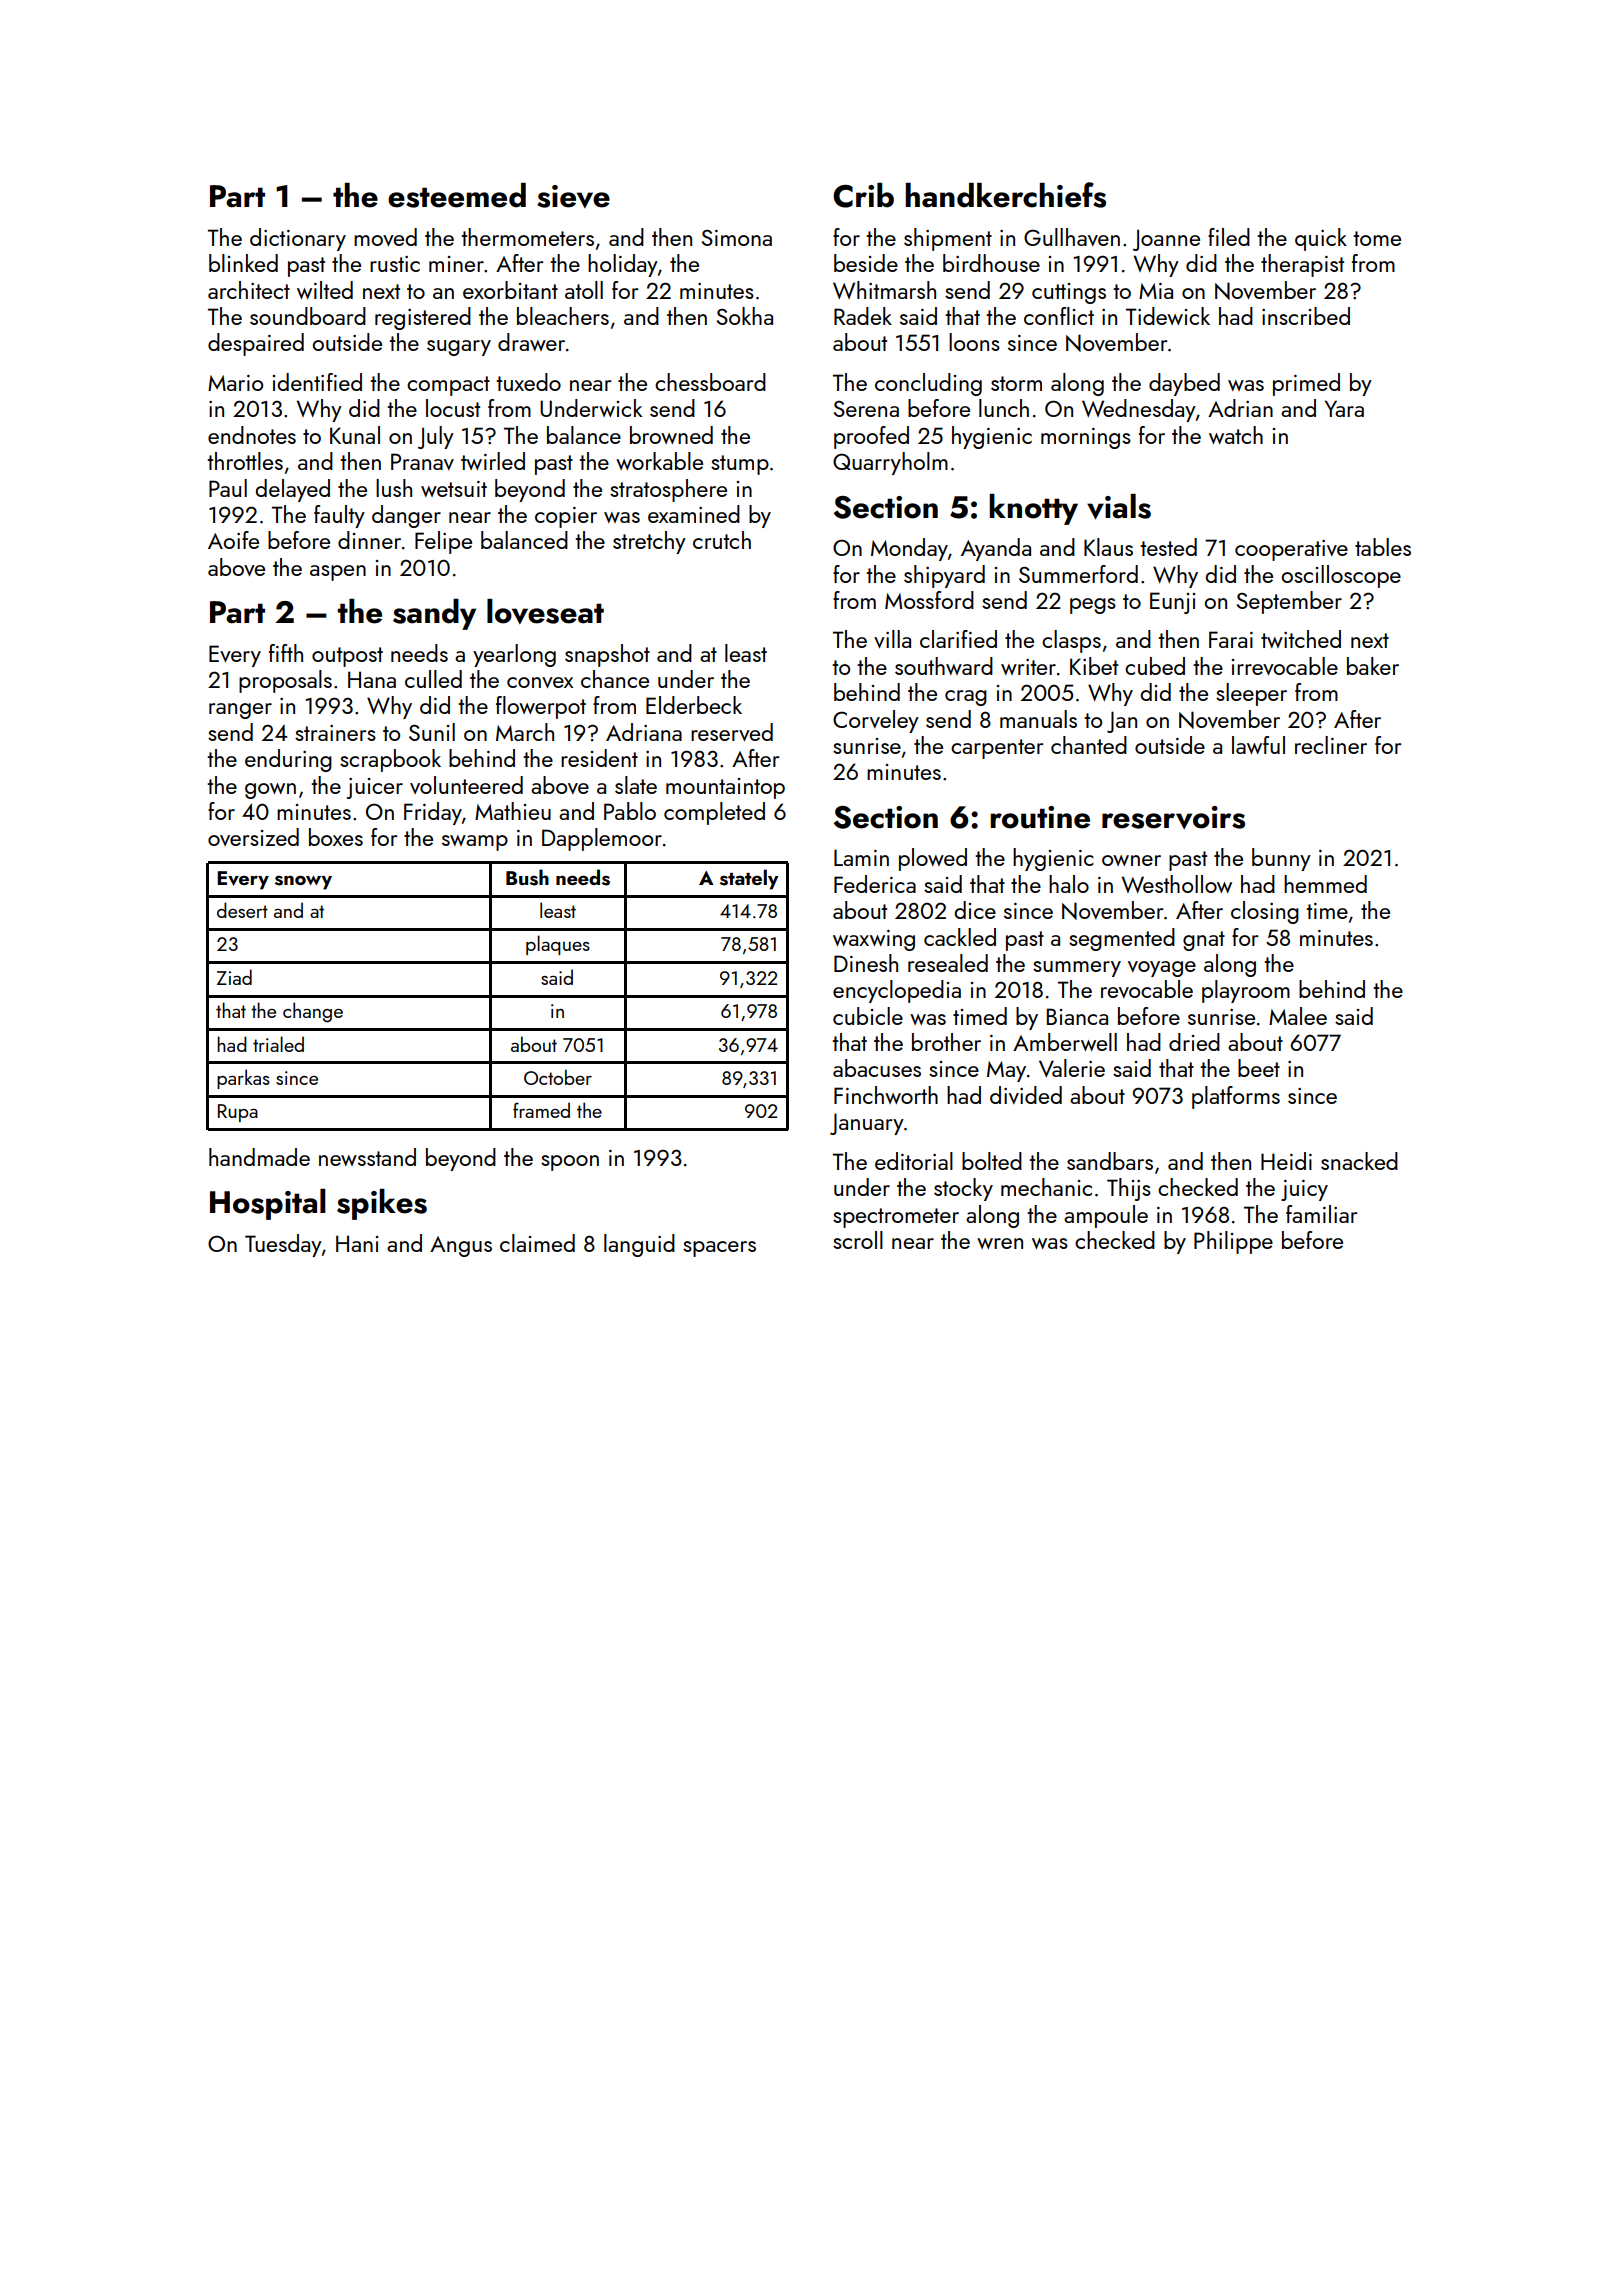 This document has height=2292, width=1620. Describe the element at coordinates (540, 682) in the document. I see `convex` at that location.
